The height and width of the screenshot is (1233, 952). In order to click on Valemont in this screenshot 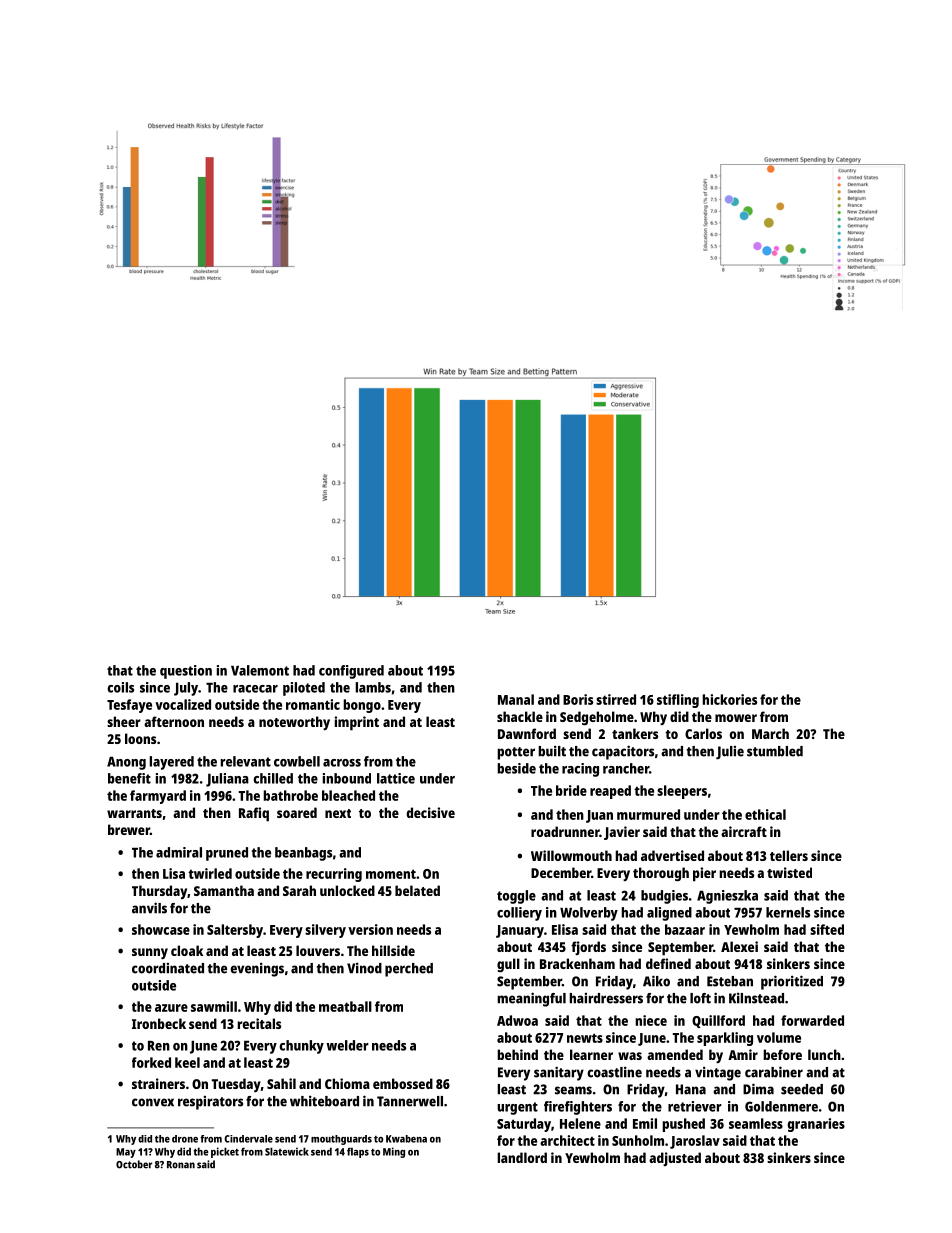, I will do `click(260, 670)`.
